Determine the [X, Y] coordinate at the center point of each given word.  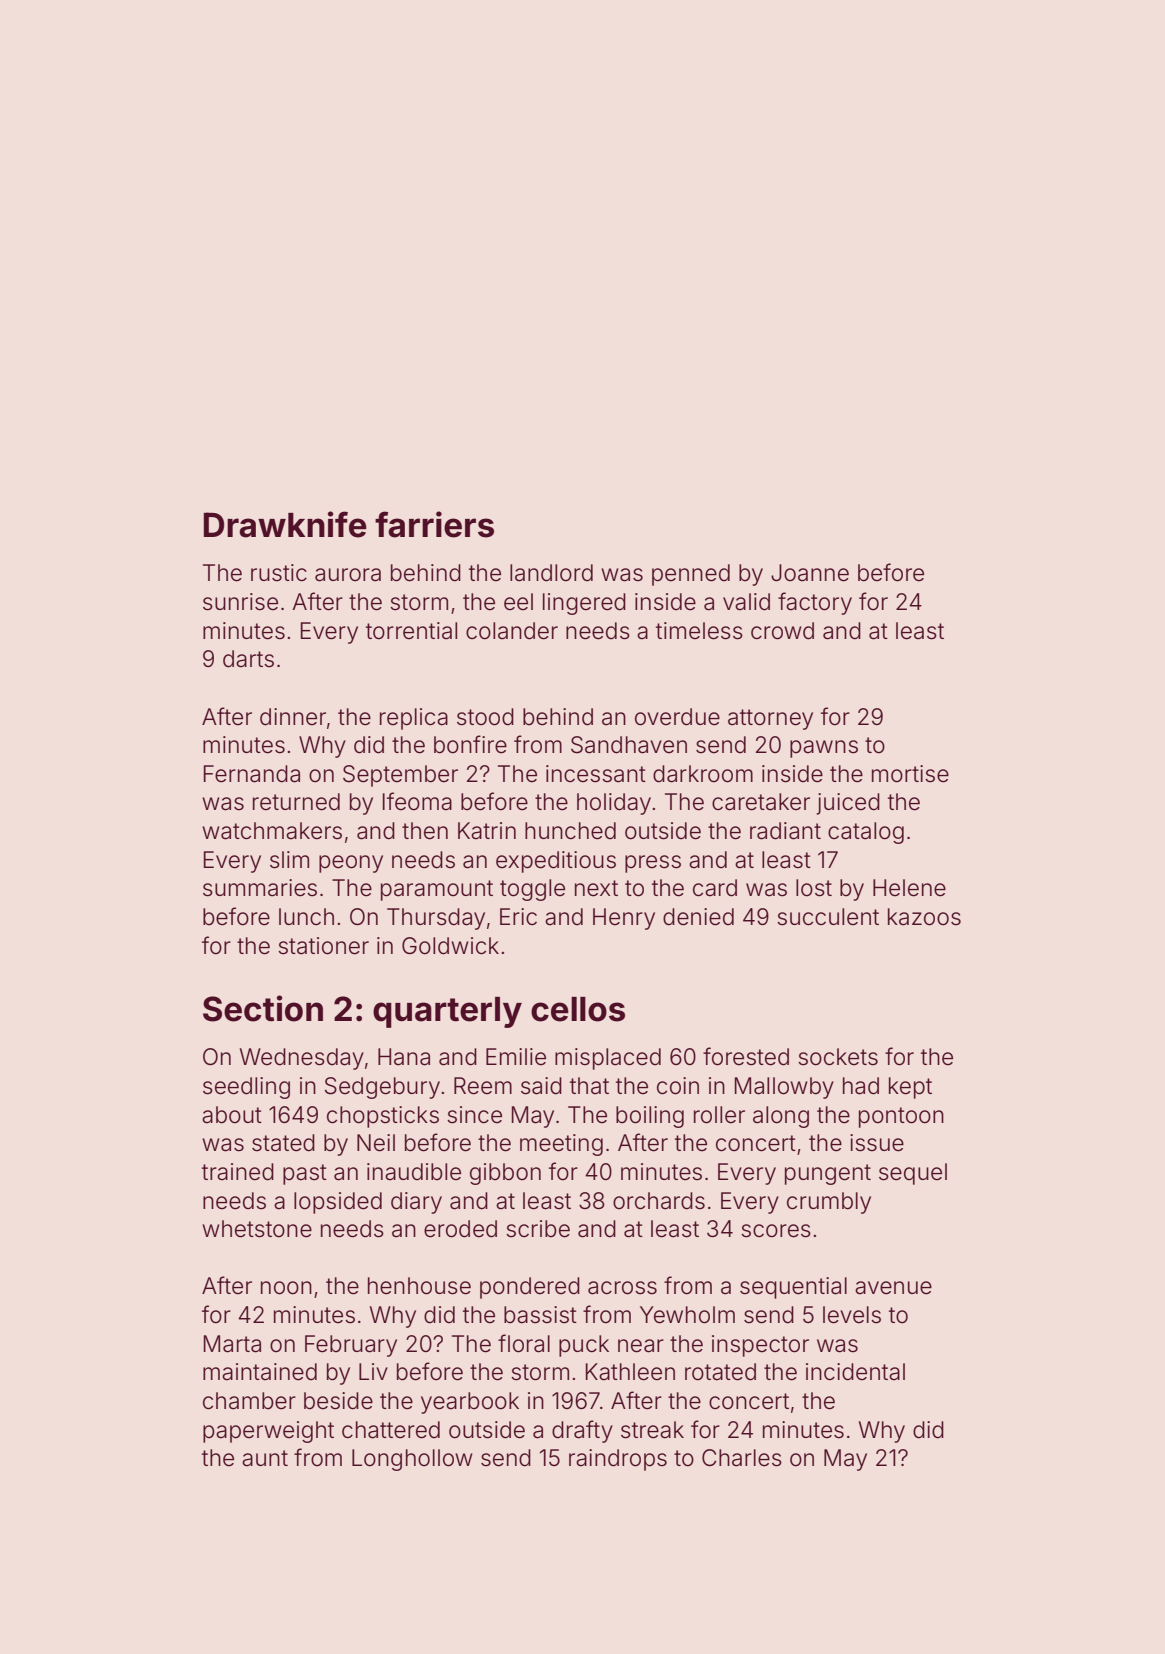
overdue [677, 717]
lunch [306, 916]
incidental [855, 1372]
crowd [782, 631]
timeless [699, 631]
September [400, 776]
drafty [582, 1431]
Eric [518, 916]
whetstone [257, 1229]
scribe [538, 1229]
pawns [824, 749]
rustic [279, 573]
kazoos [924, 917]
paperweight [268, 1432]
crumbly [829, 1203]
